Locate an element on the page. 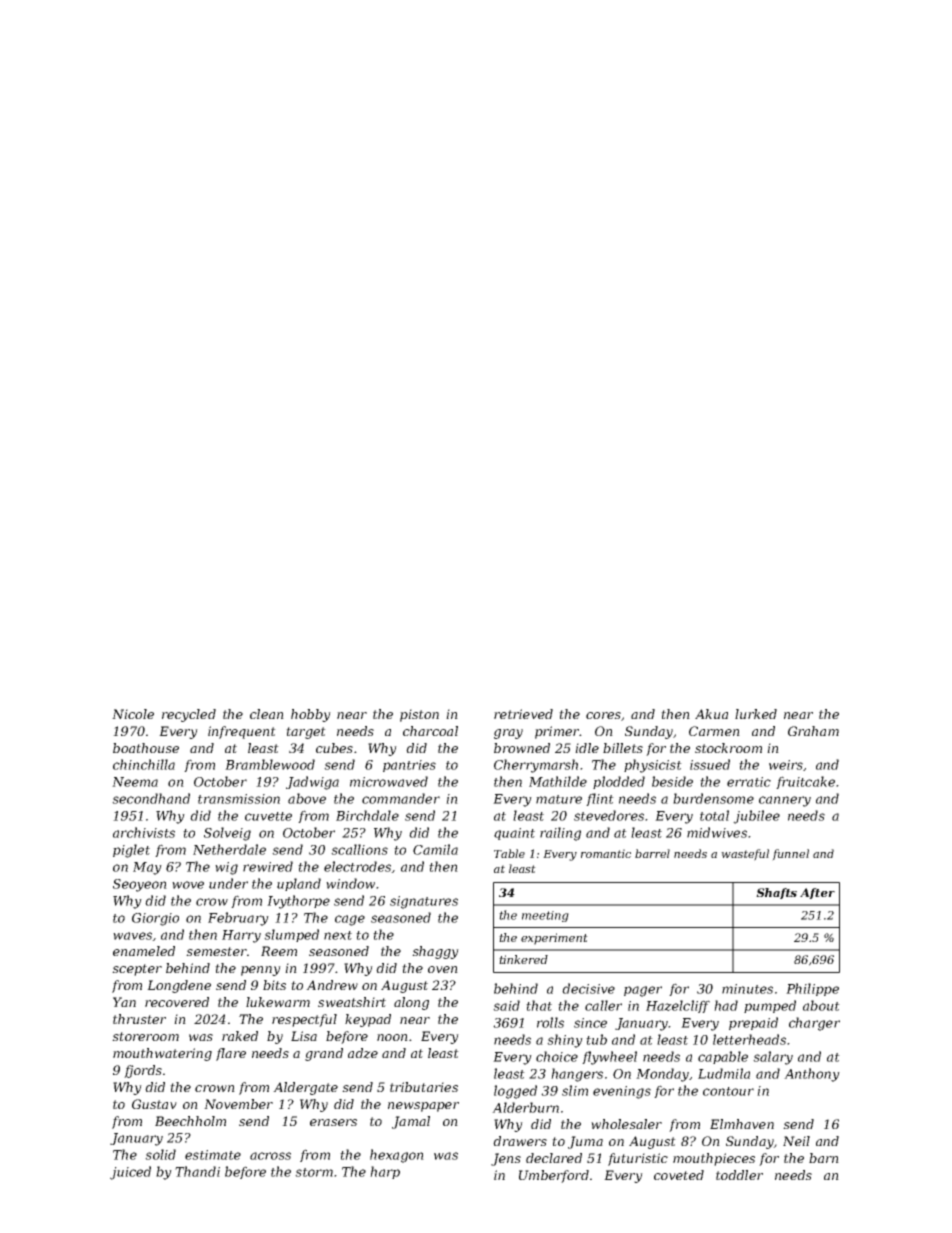 The image size is (952, 1233). upland is located at coordinates (299, 884).
